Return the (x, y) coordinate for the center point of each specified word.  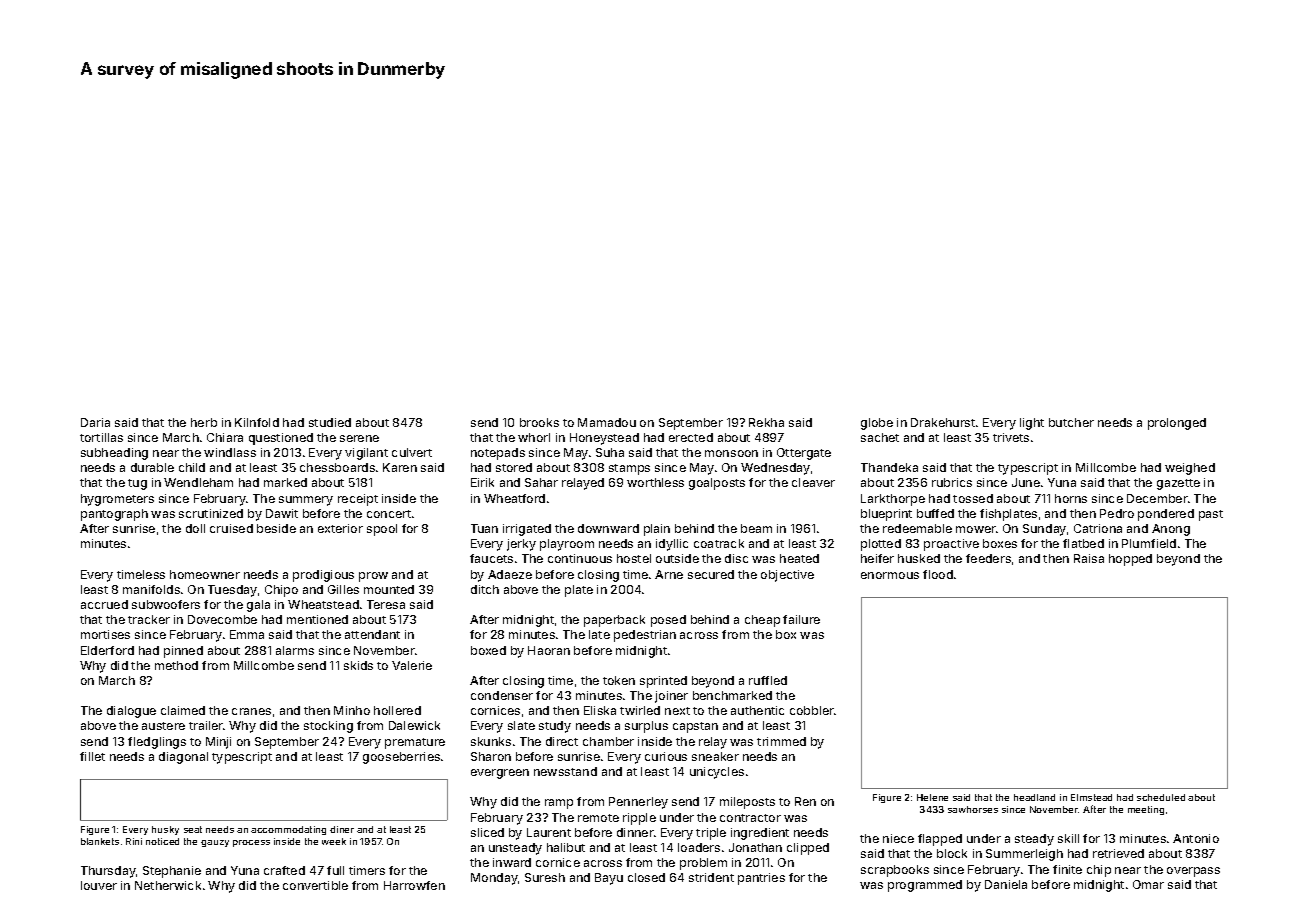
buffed (935, 513)
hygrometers (117, 500)
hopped (1130, 560)
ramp (559, 804)
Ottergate (804, 454)
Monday (494, 879)
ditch (485, 589)
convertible (315, 885)
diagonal (183, 758)
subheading (114, 454)
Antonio (1196, 838)
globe (877, 424)
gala (258, 606)
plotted (881, 545)
